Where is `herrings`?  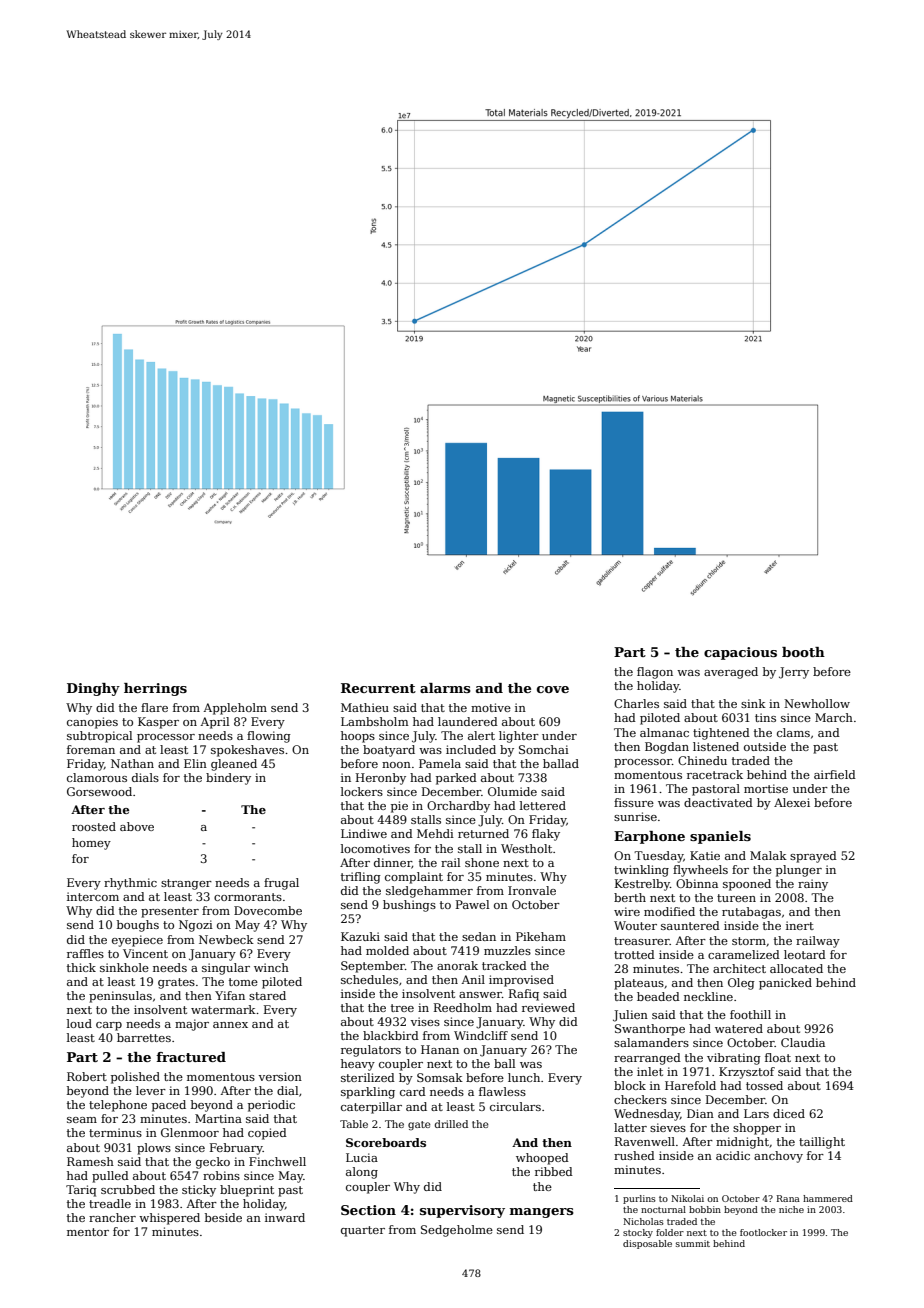
herrings is located at coordinates (155, 689).
